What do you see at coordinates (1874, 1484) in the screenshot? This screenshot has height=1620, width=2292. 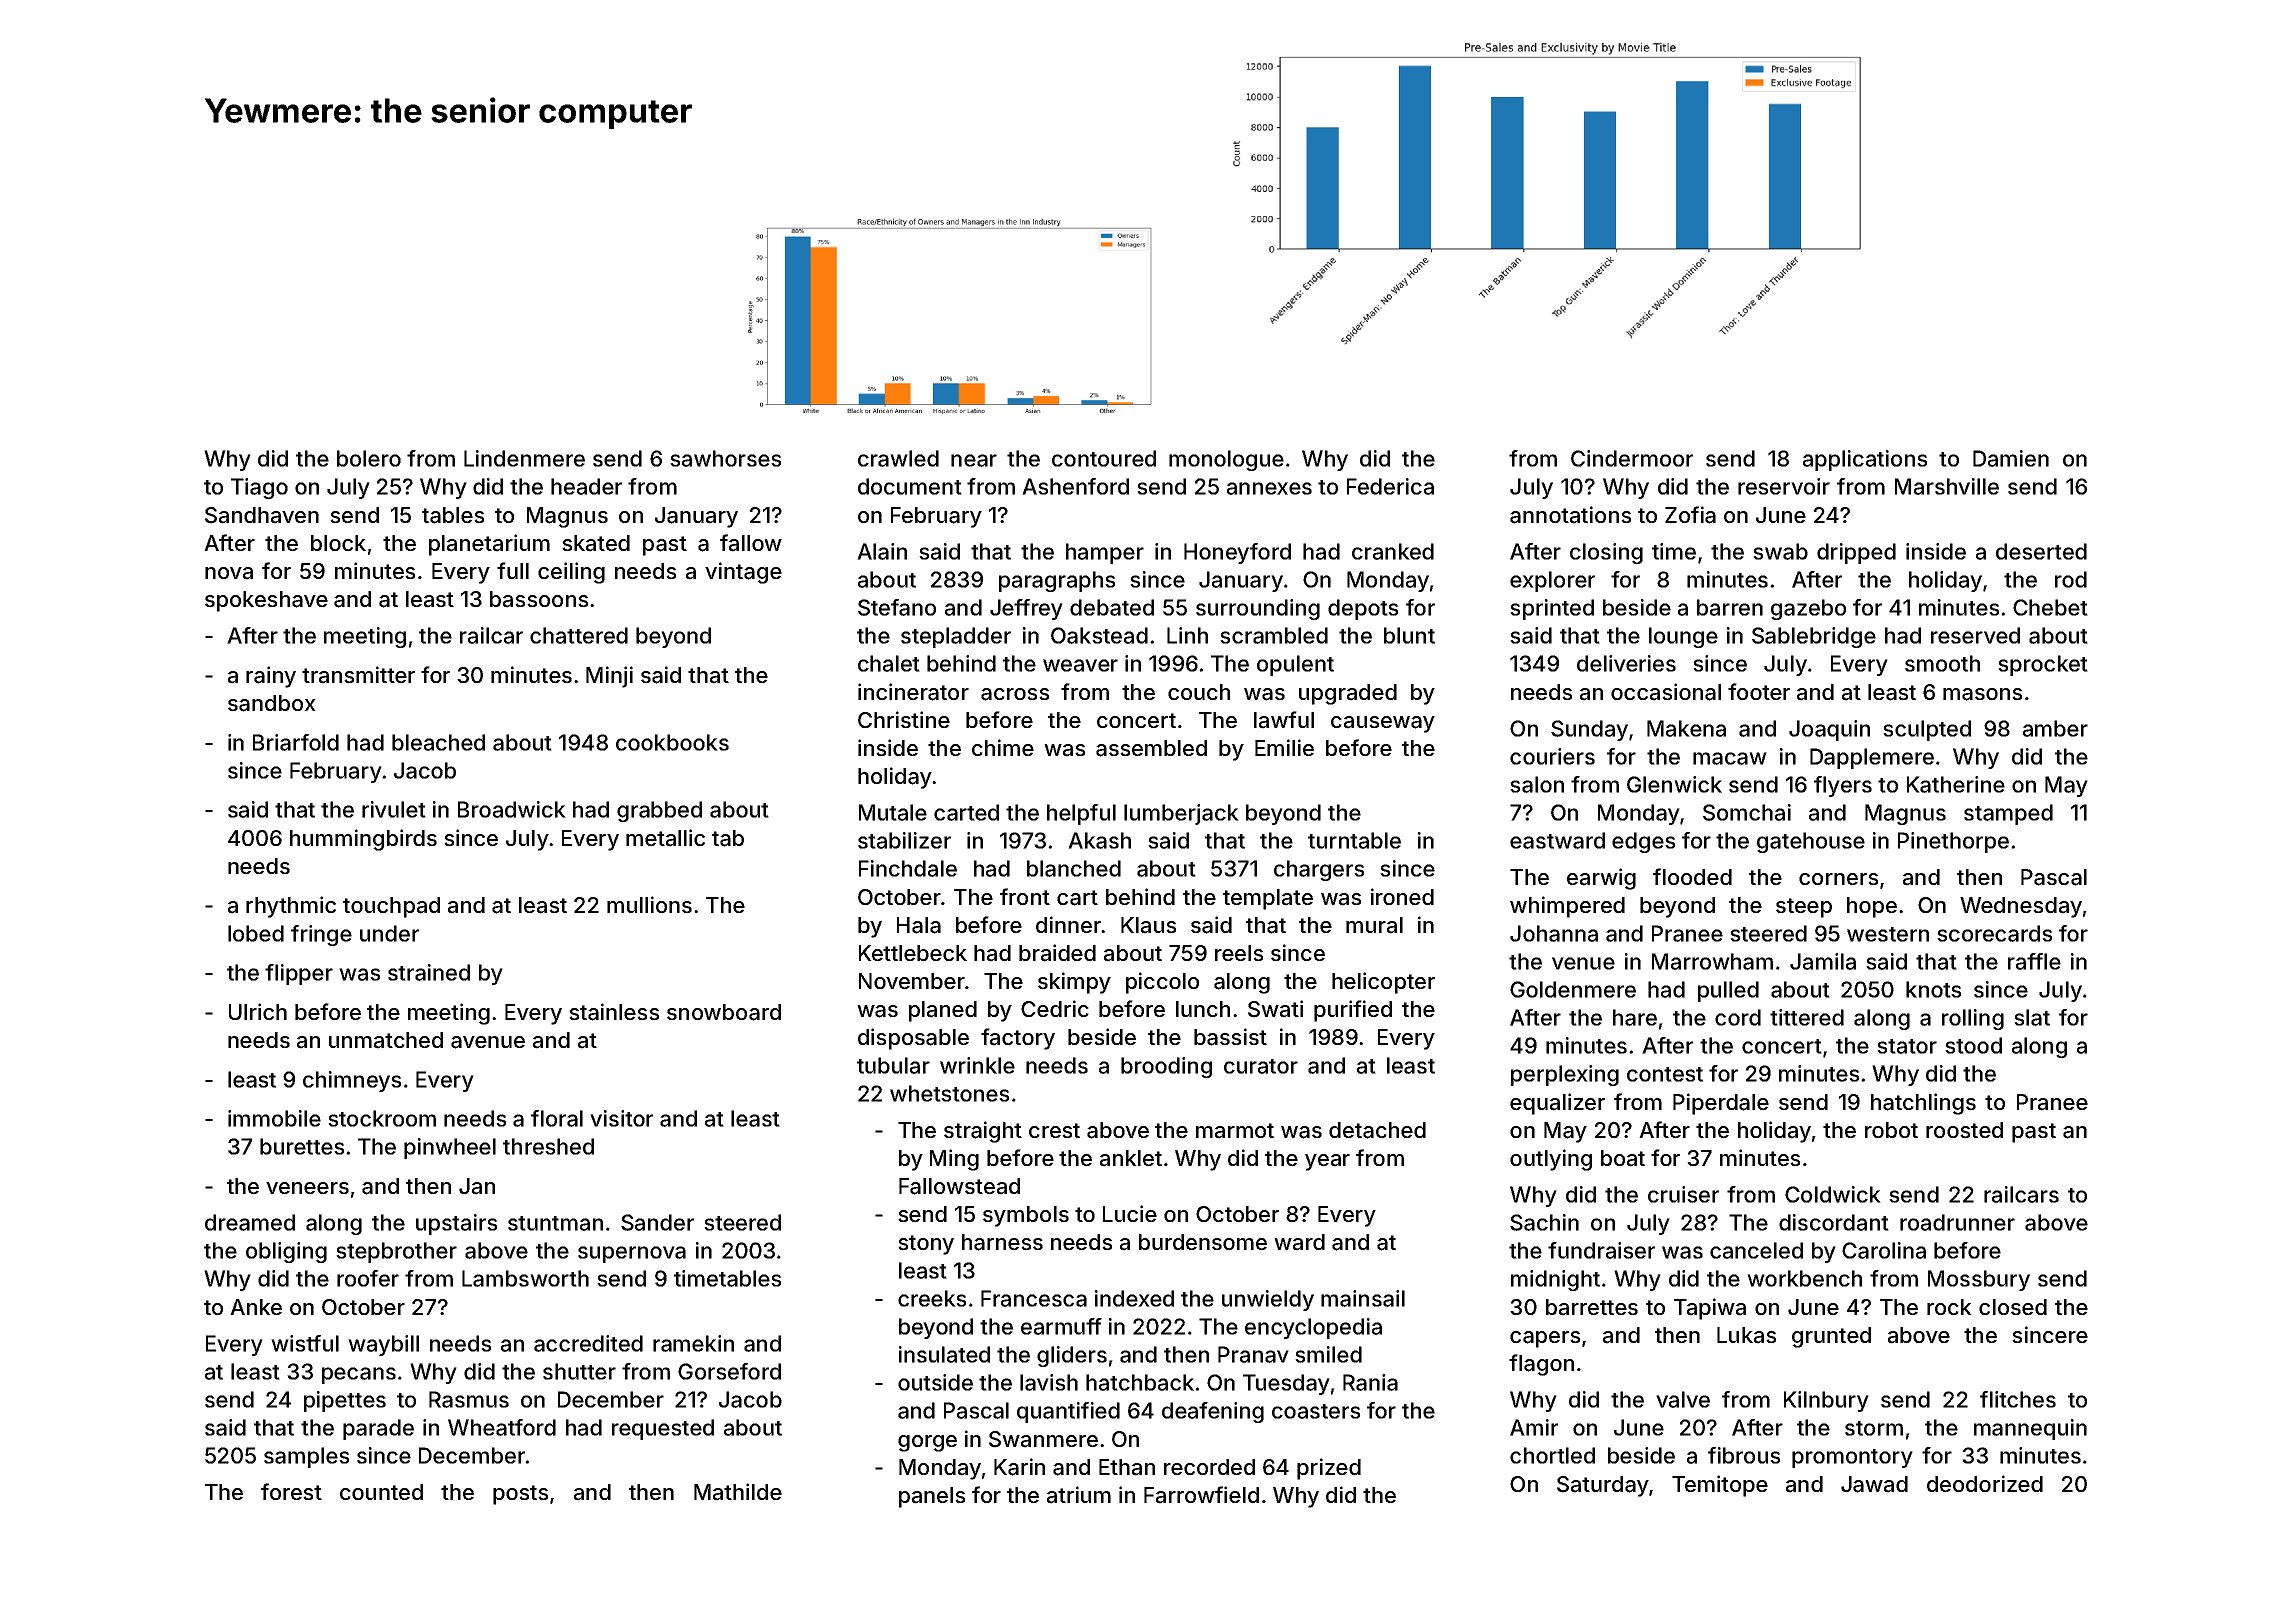 I see `Jawad` at bounding box center [1874, 1484].
